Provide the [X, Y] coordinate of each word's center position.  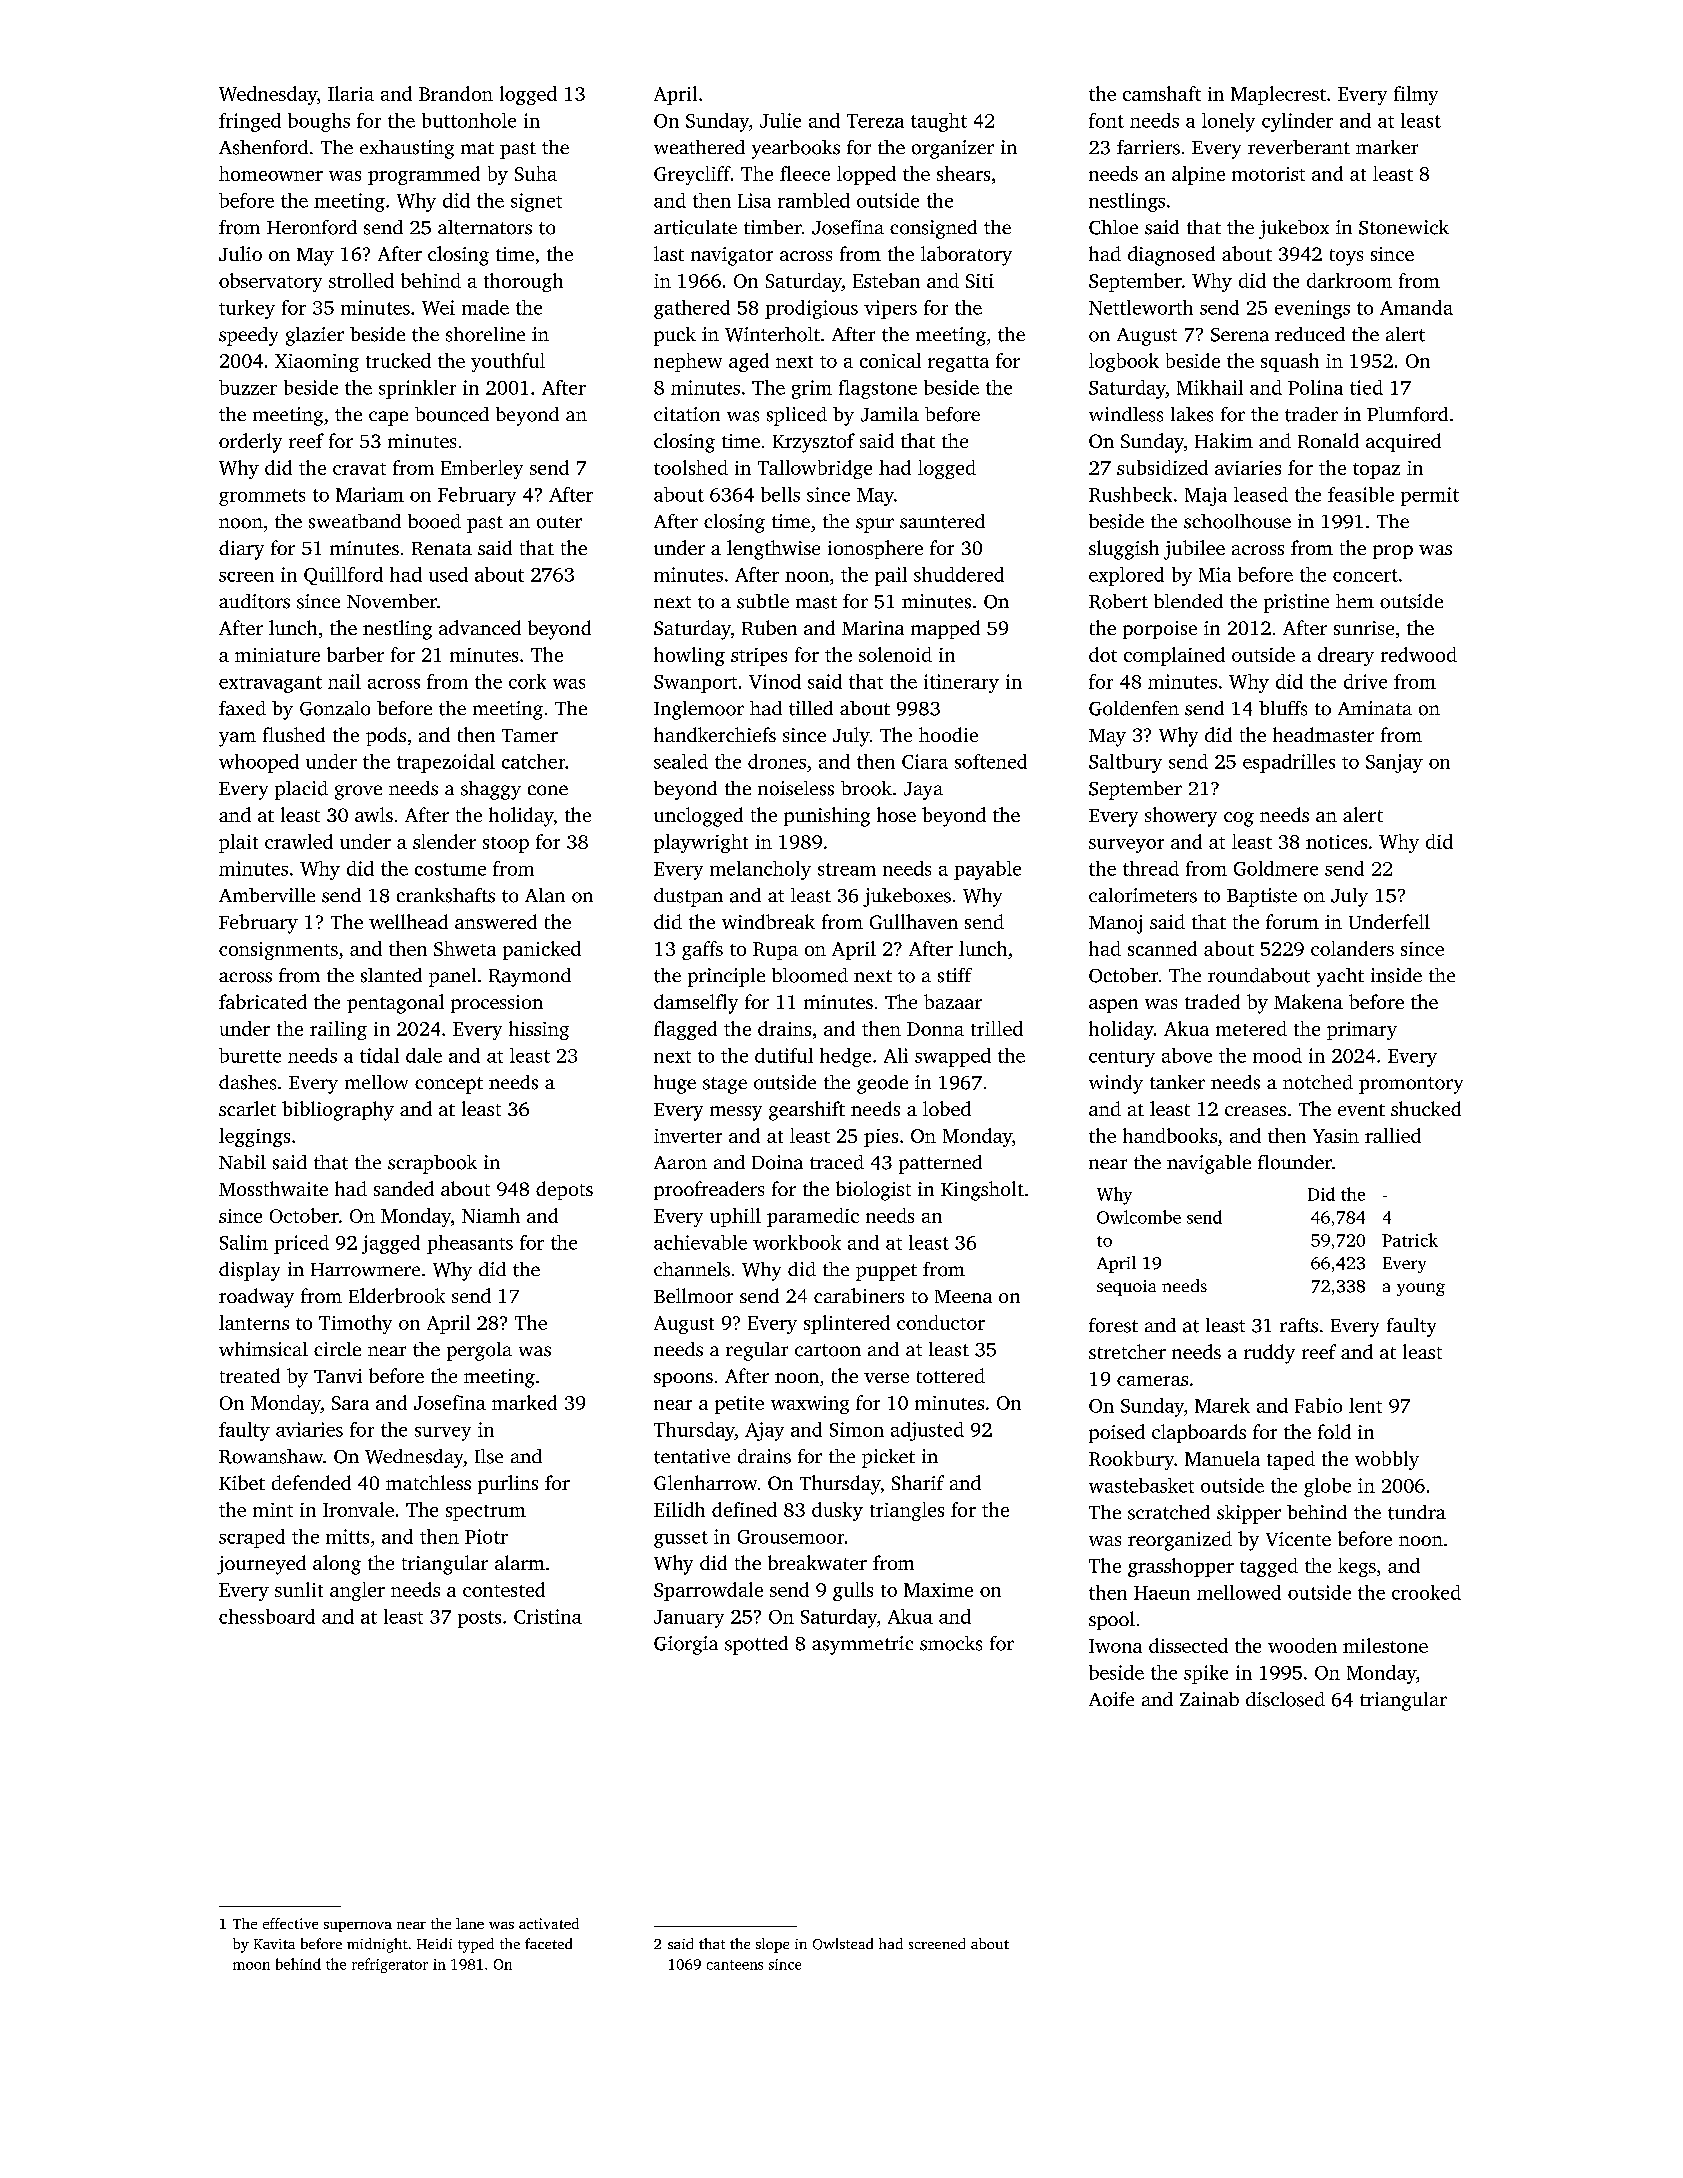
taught [939, 122]
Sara [350, 1403]
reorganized [1180, 1541]
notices [1336, 842]
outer [559, 522]
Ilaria [351, 93]
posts [479, 1619]
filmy [1416, 95]
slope [772, 1945]
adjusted [927, 1431]
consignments [278, 951]
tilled [811, 708]
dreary [1346, 656]
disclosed [1285, 1699]
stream [847, 869]
